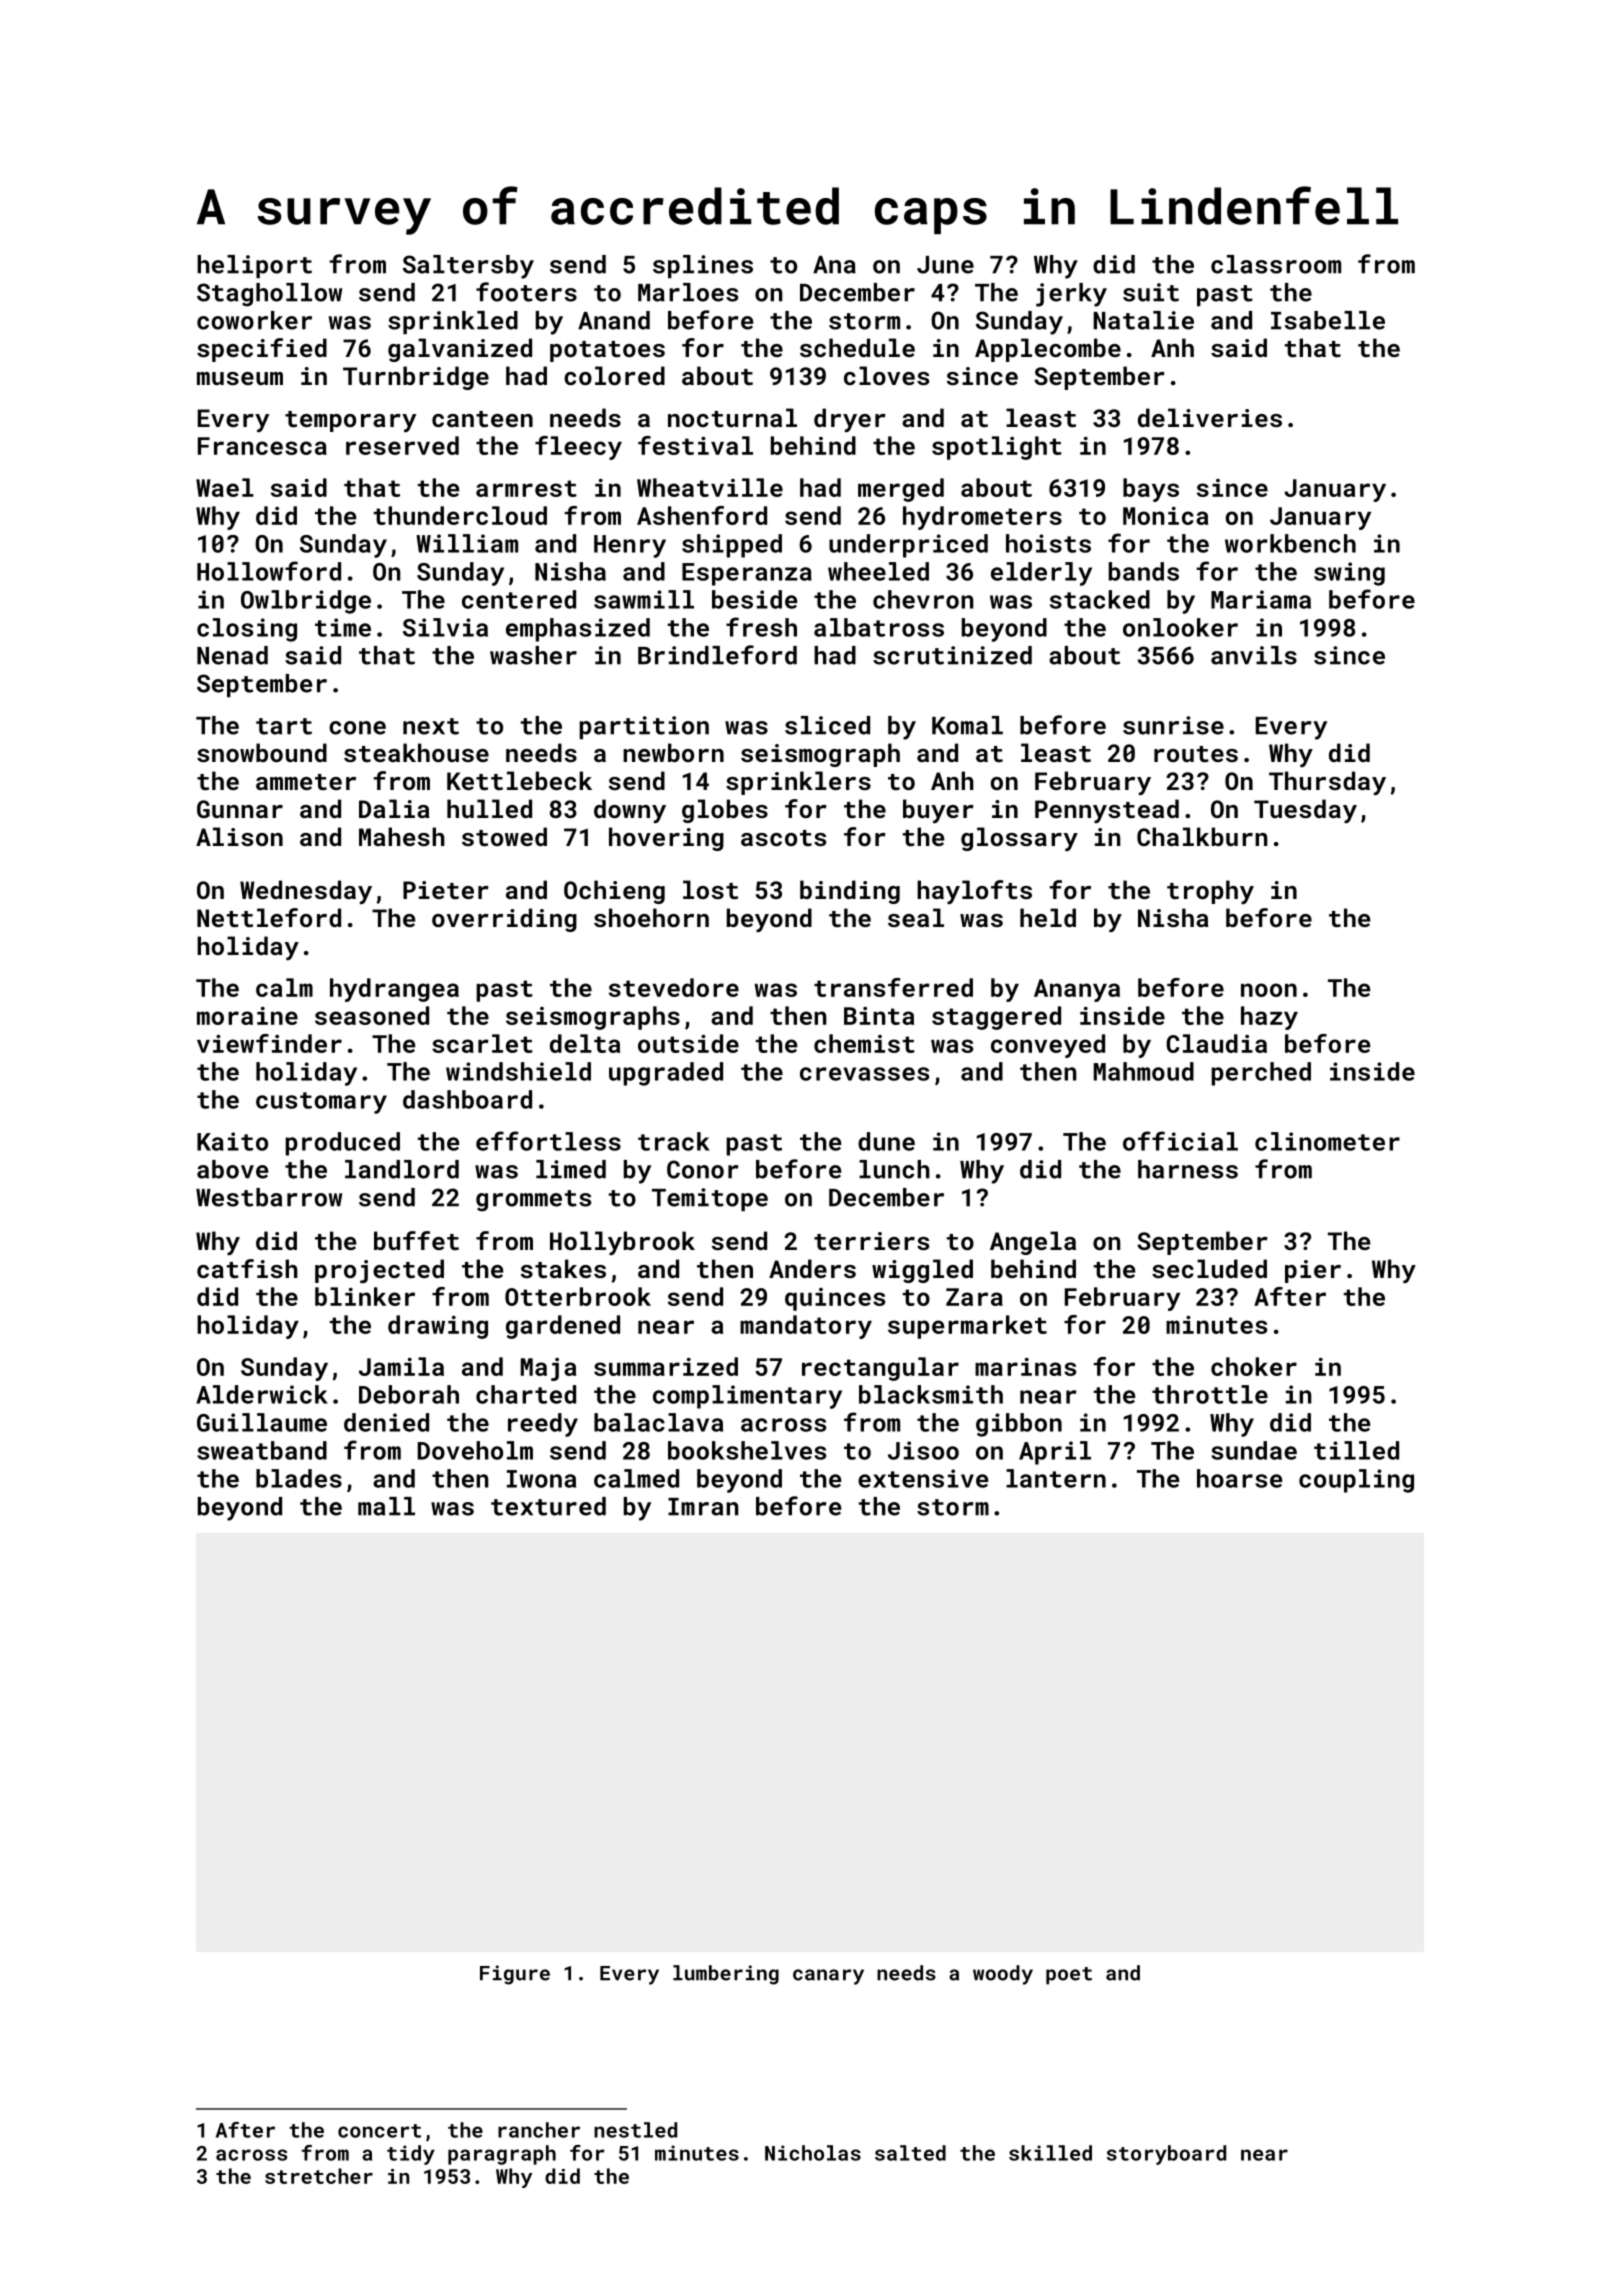  Describe the element at coordinates (1313, 1271) in the screenshot. I see `pier` at that location.
